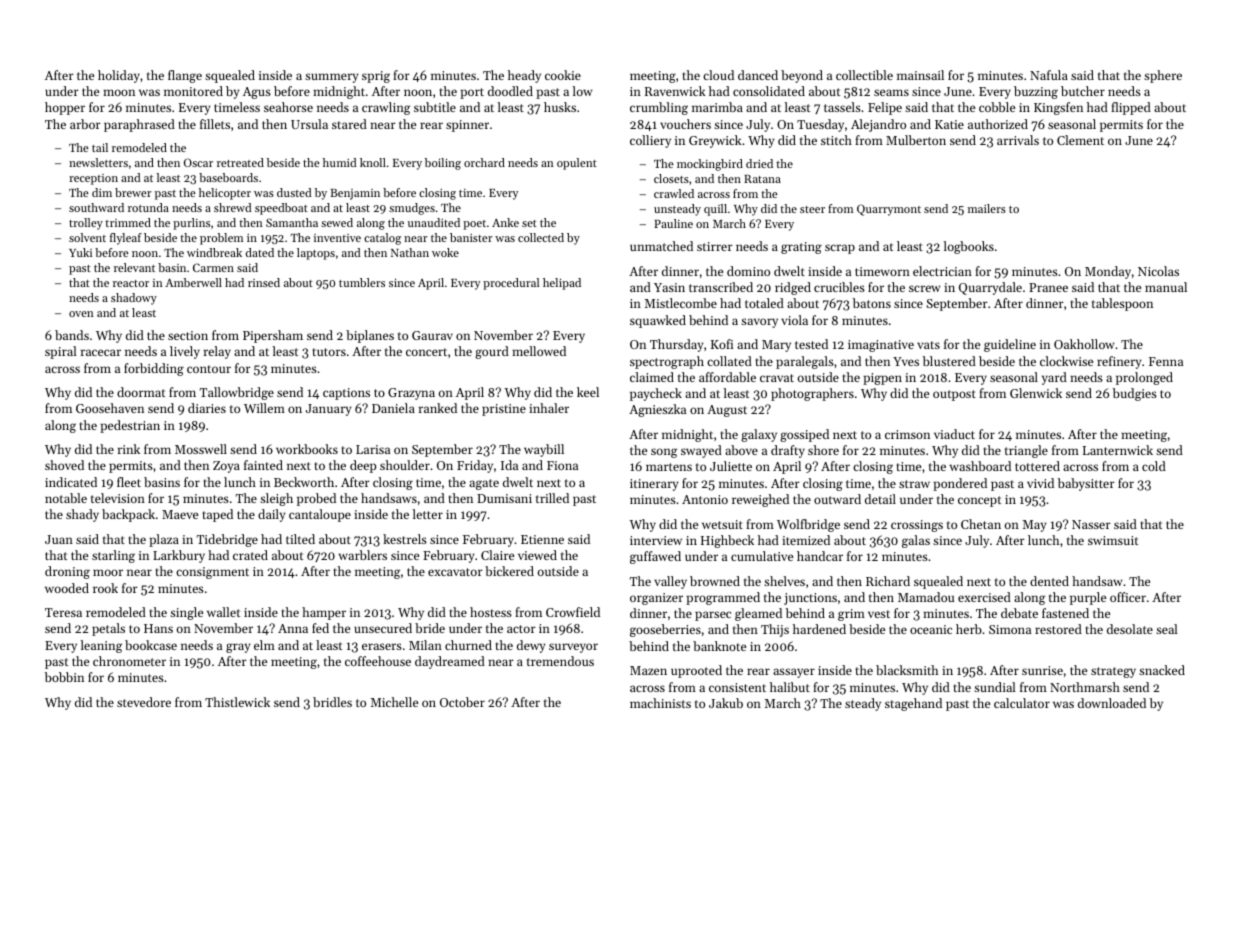 The height and width of the screenshot is (952, 1233). I want to click on holiday, so click(119, 76).
